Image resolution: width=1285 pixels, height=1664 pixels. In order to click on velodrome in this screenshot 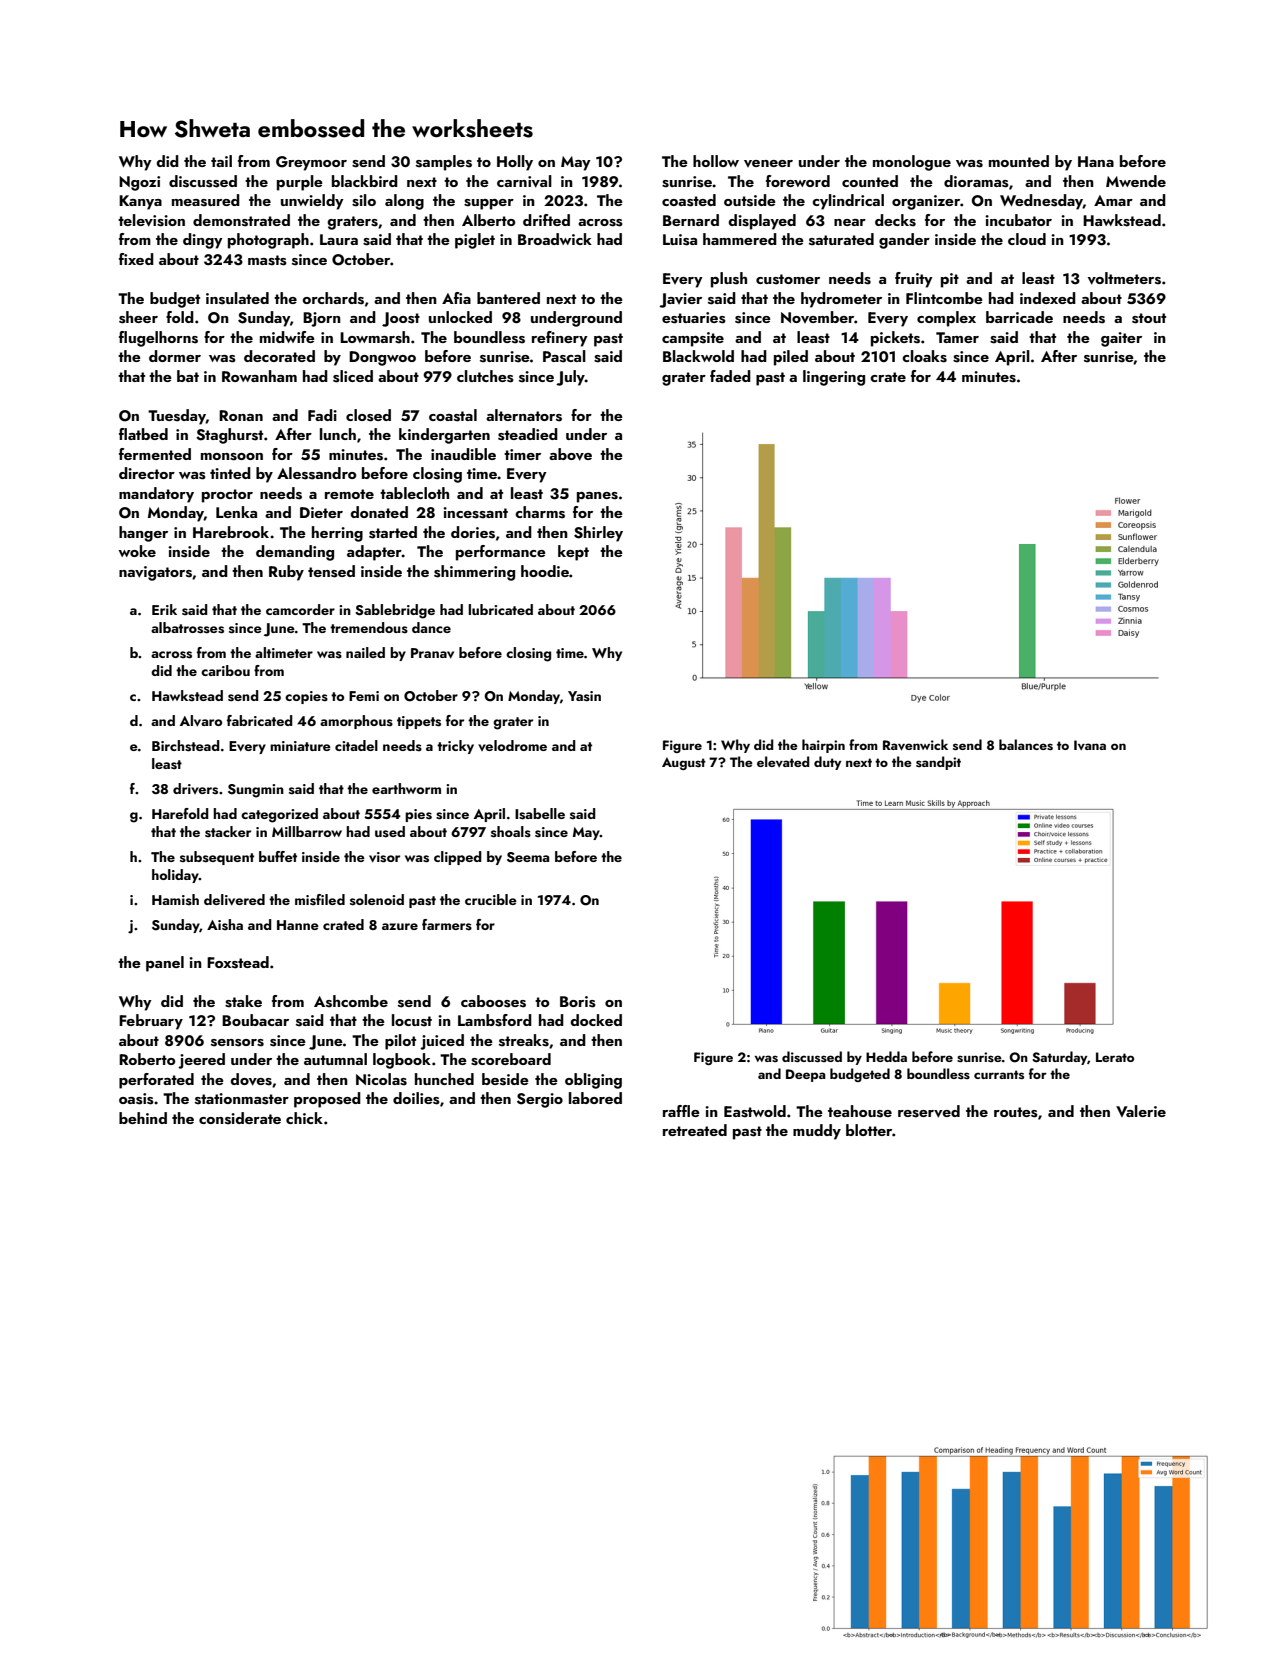, I will do `click(512, 745)`.
